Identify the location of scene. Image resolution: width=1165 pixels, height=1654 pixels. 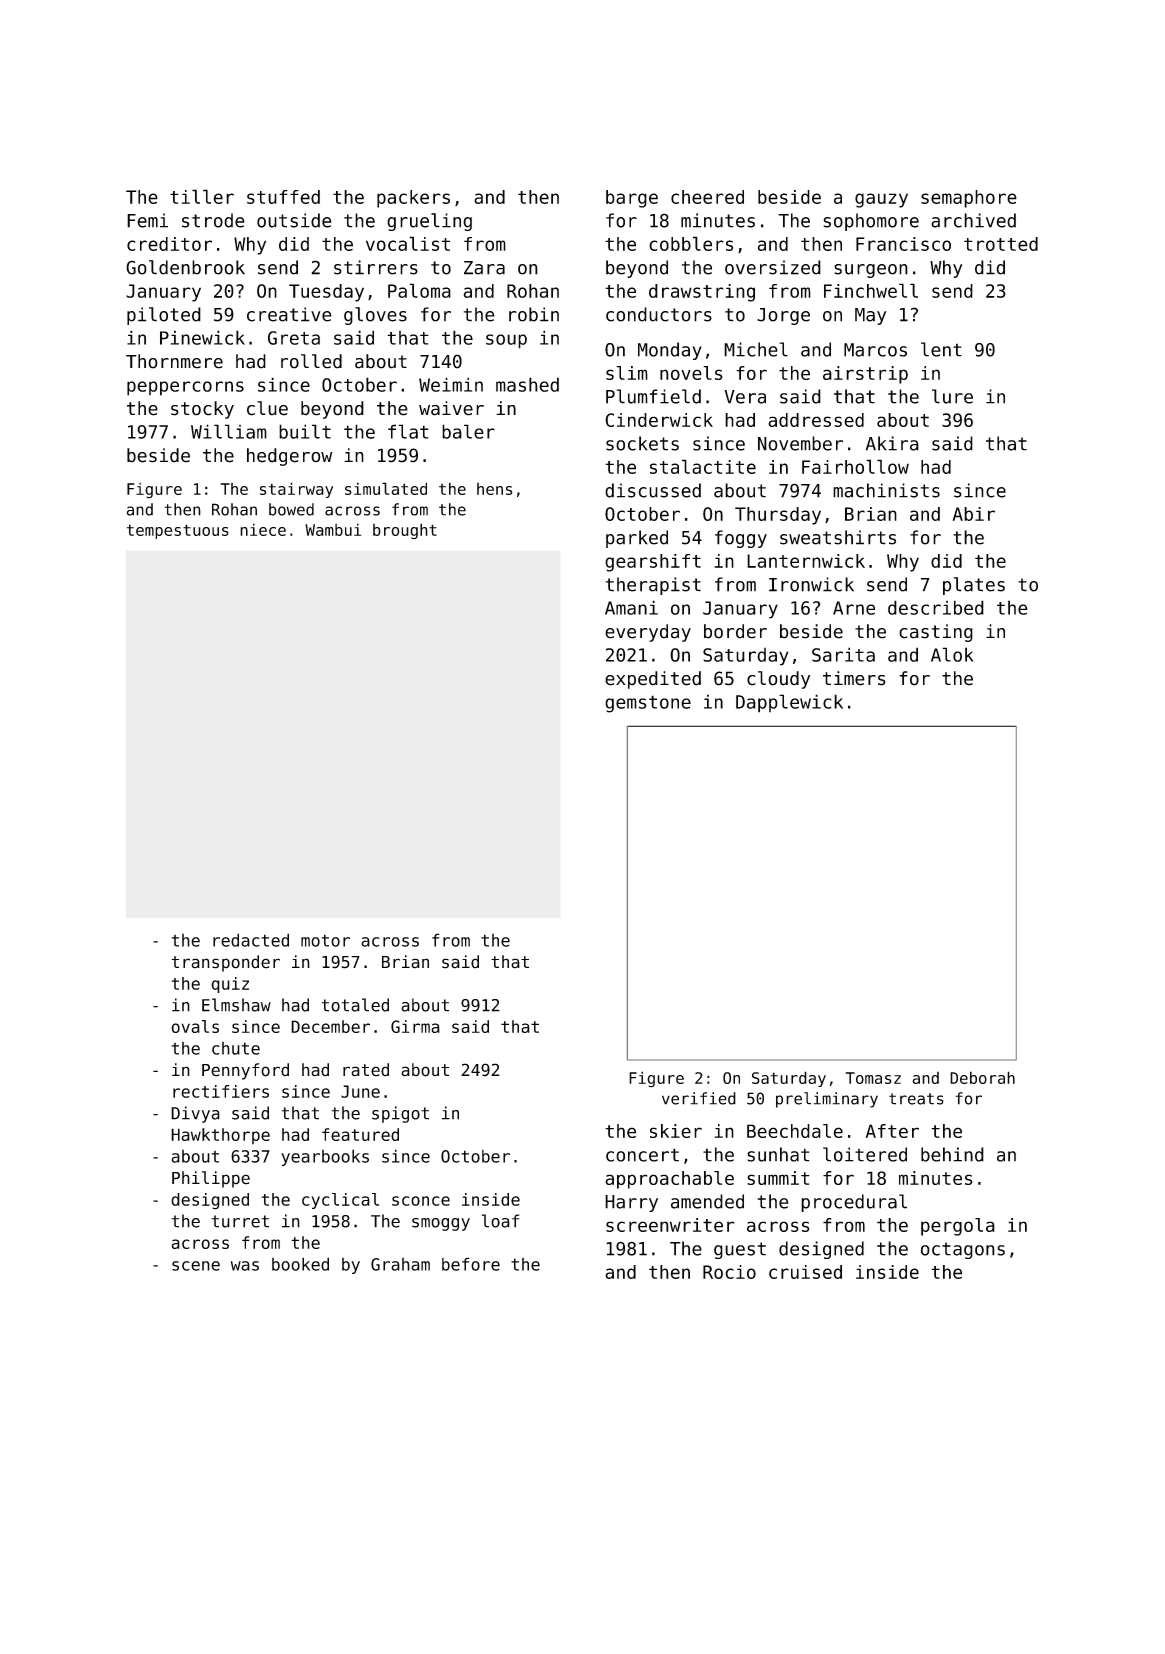
(196, 1266).
